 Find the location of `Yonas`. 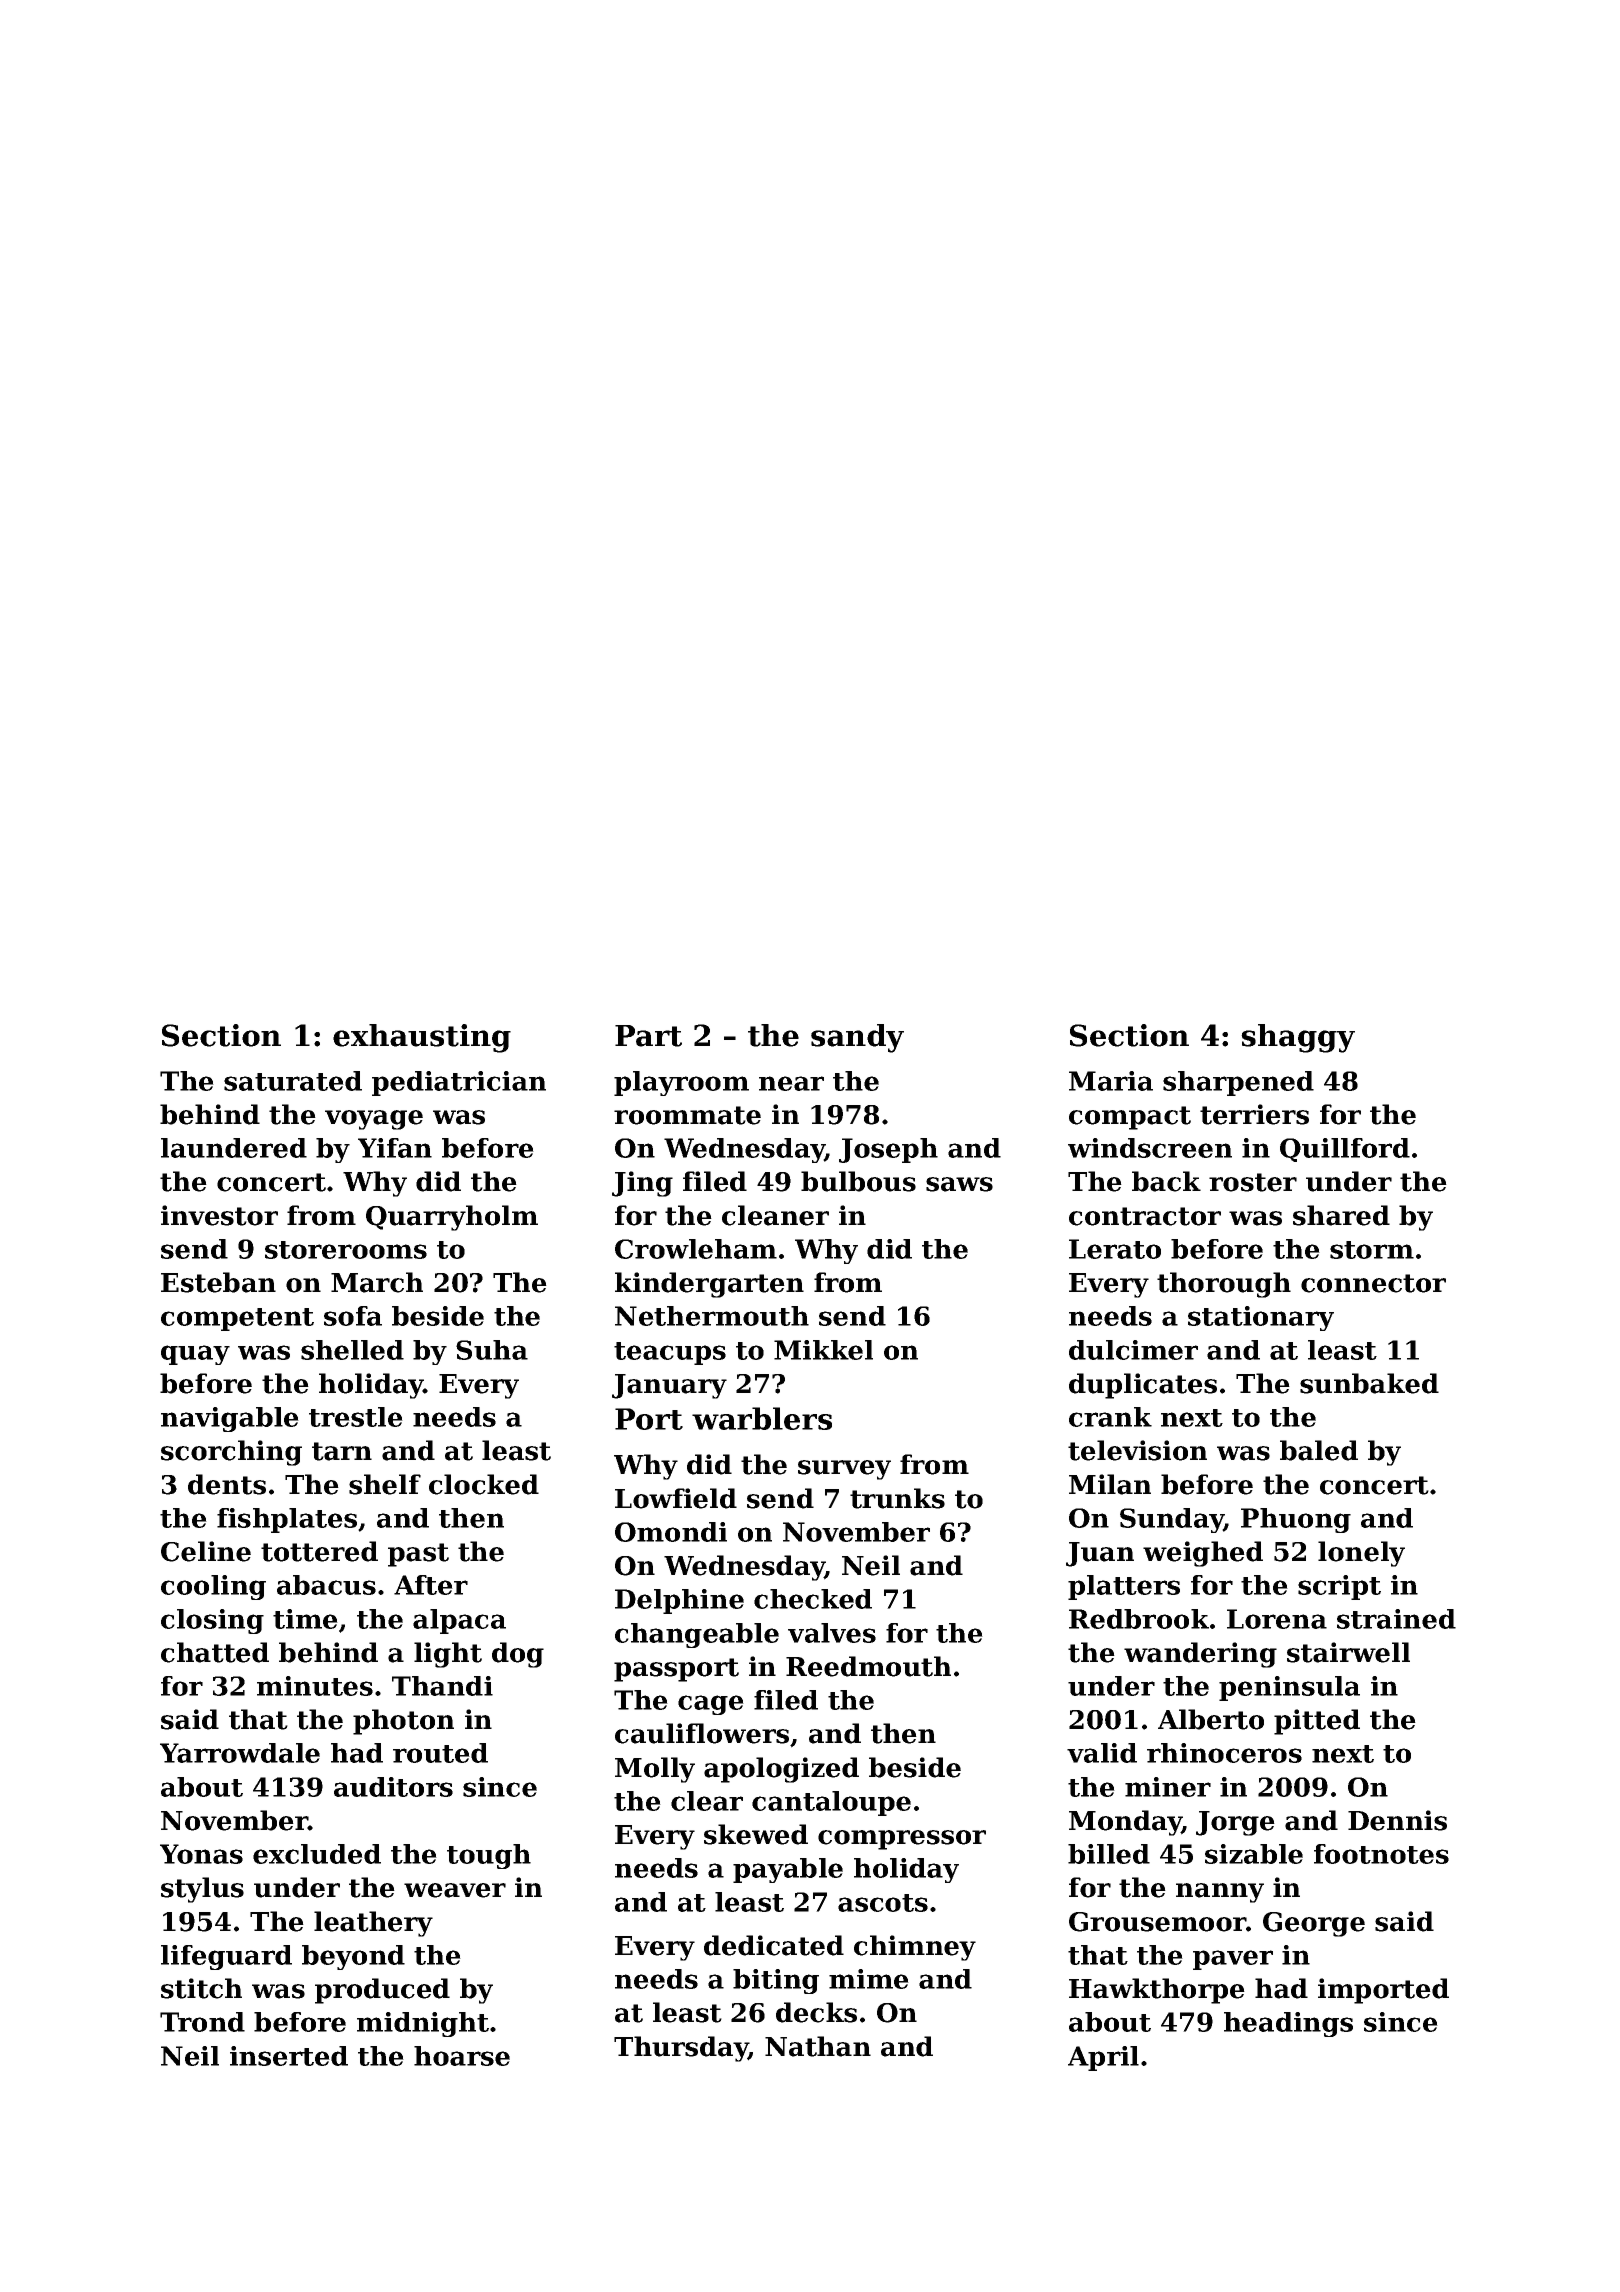

Yonas is located at coordinates (201, 1854).
